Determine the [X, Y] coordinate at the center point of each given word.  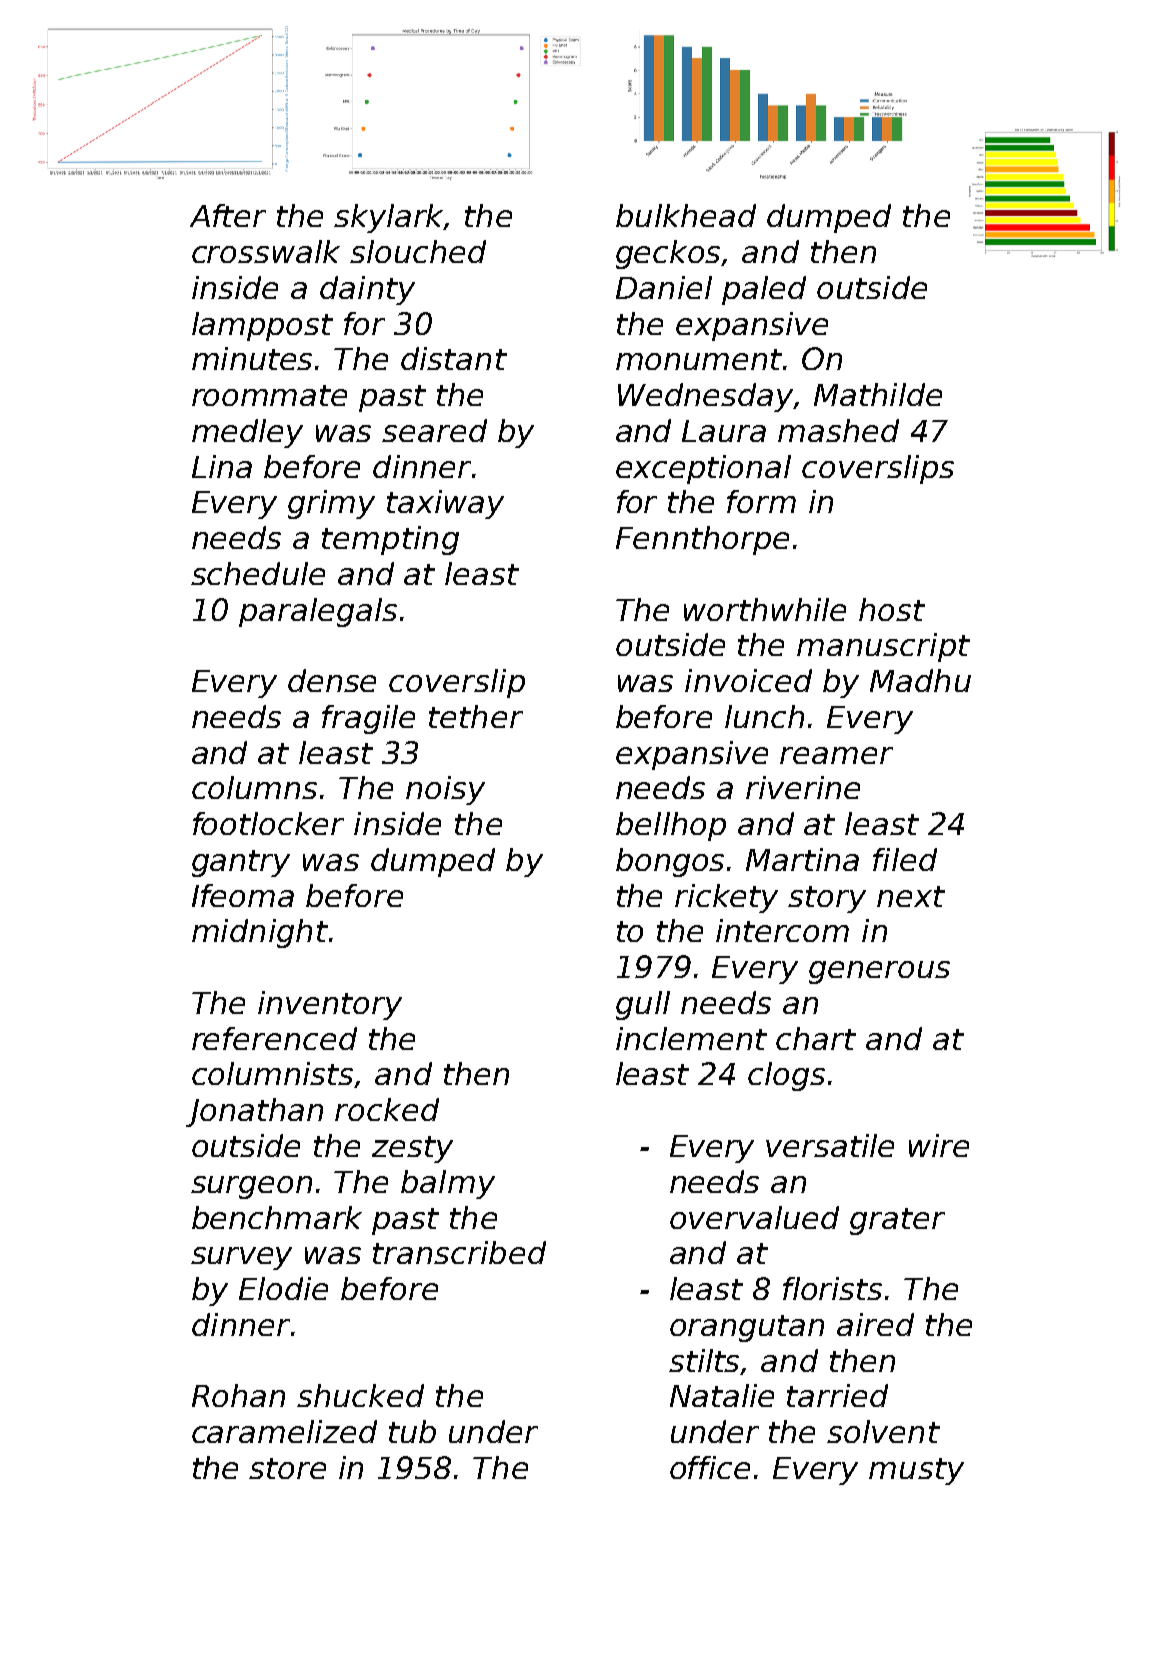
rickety [726, 898]
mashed [838, 430]
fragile [368, 719]
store [287, 1468]
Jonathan [254, 1112]
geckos [669, 254]
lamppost [262, 326]
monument [699, 359]
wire [939, 1145]
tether [476, 716]
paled [764, 290]
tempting [390, 540]
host [892, 609]
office [710, 1467]
